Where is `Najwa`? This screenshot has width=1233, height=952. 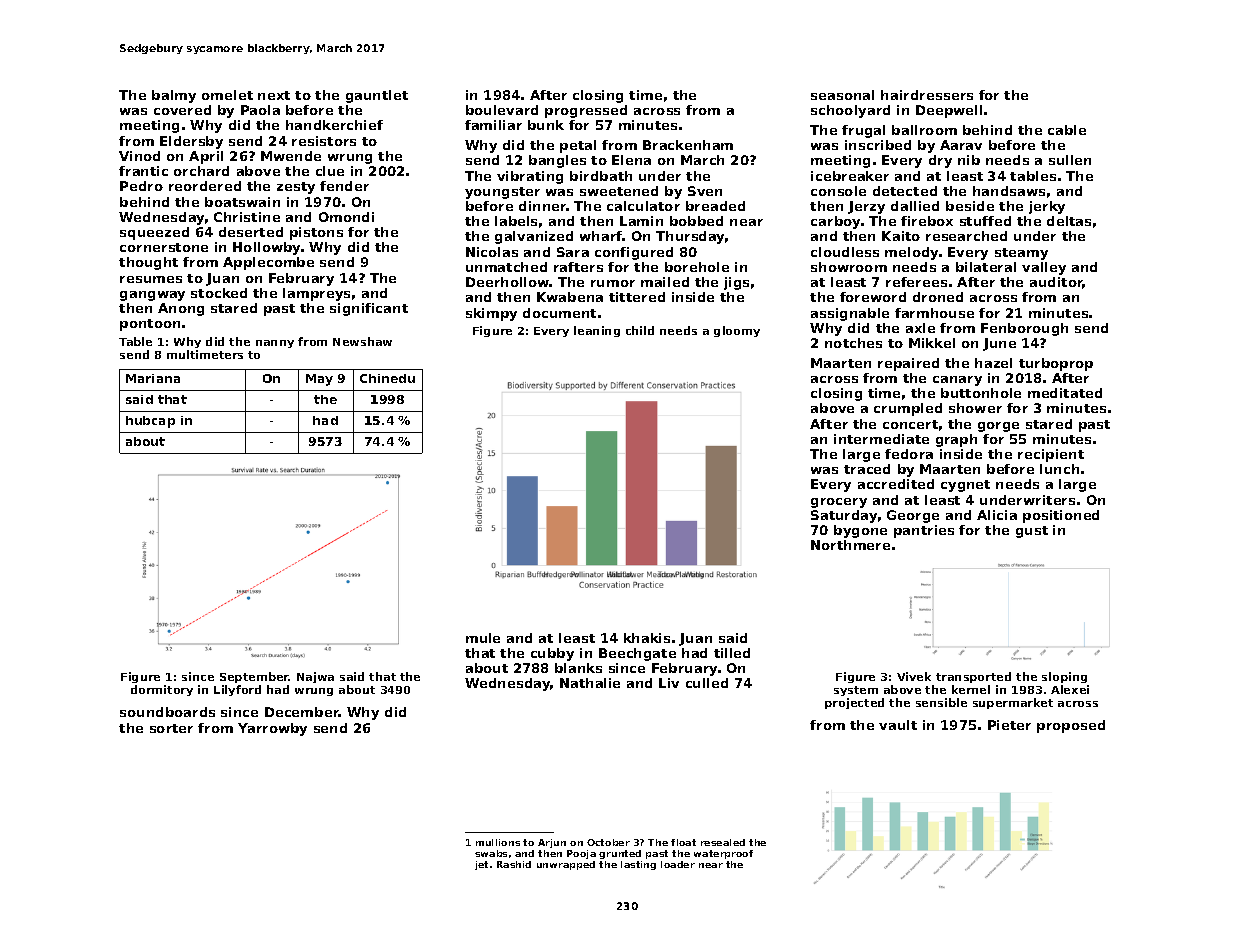
Najwa is located at coordinates (315, 677).
